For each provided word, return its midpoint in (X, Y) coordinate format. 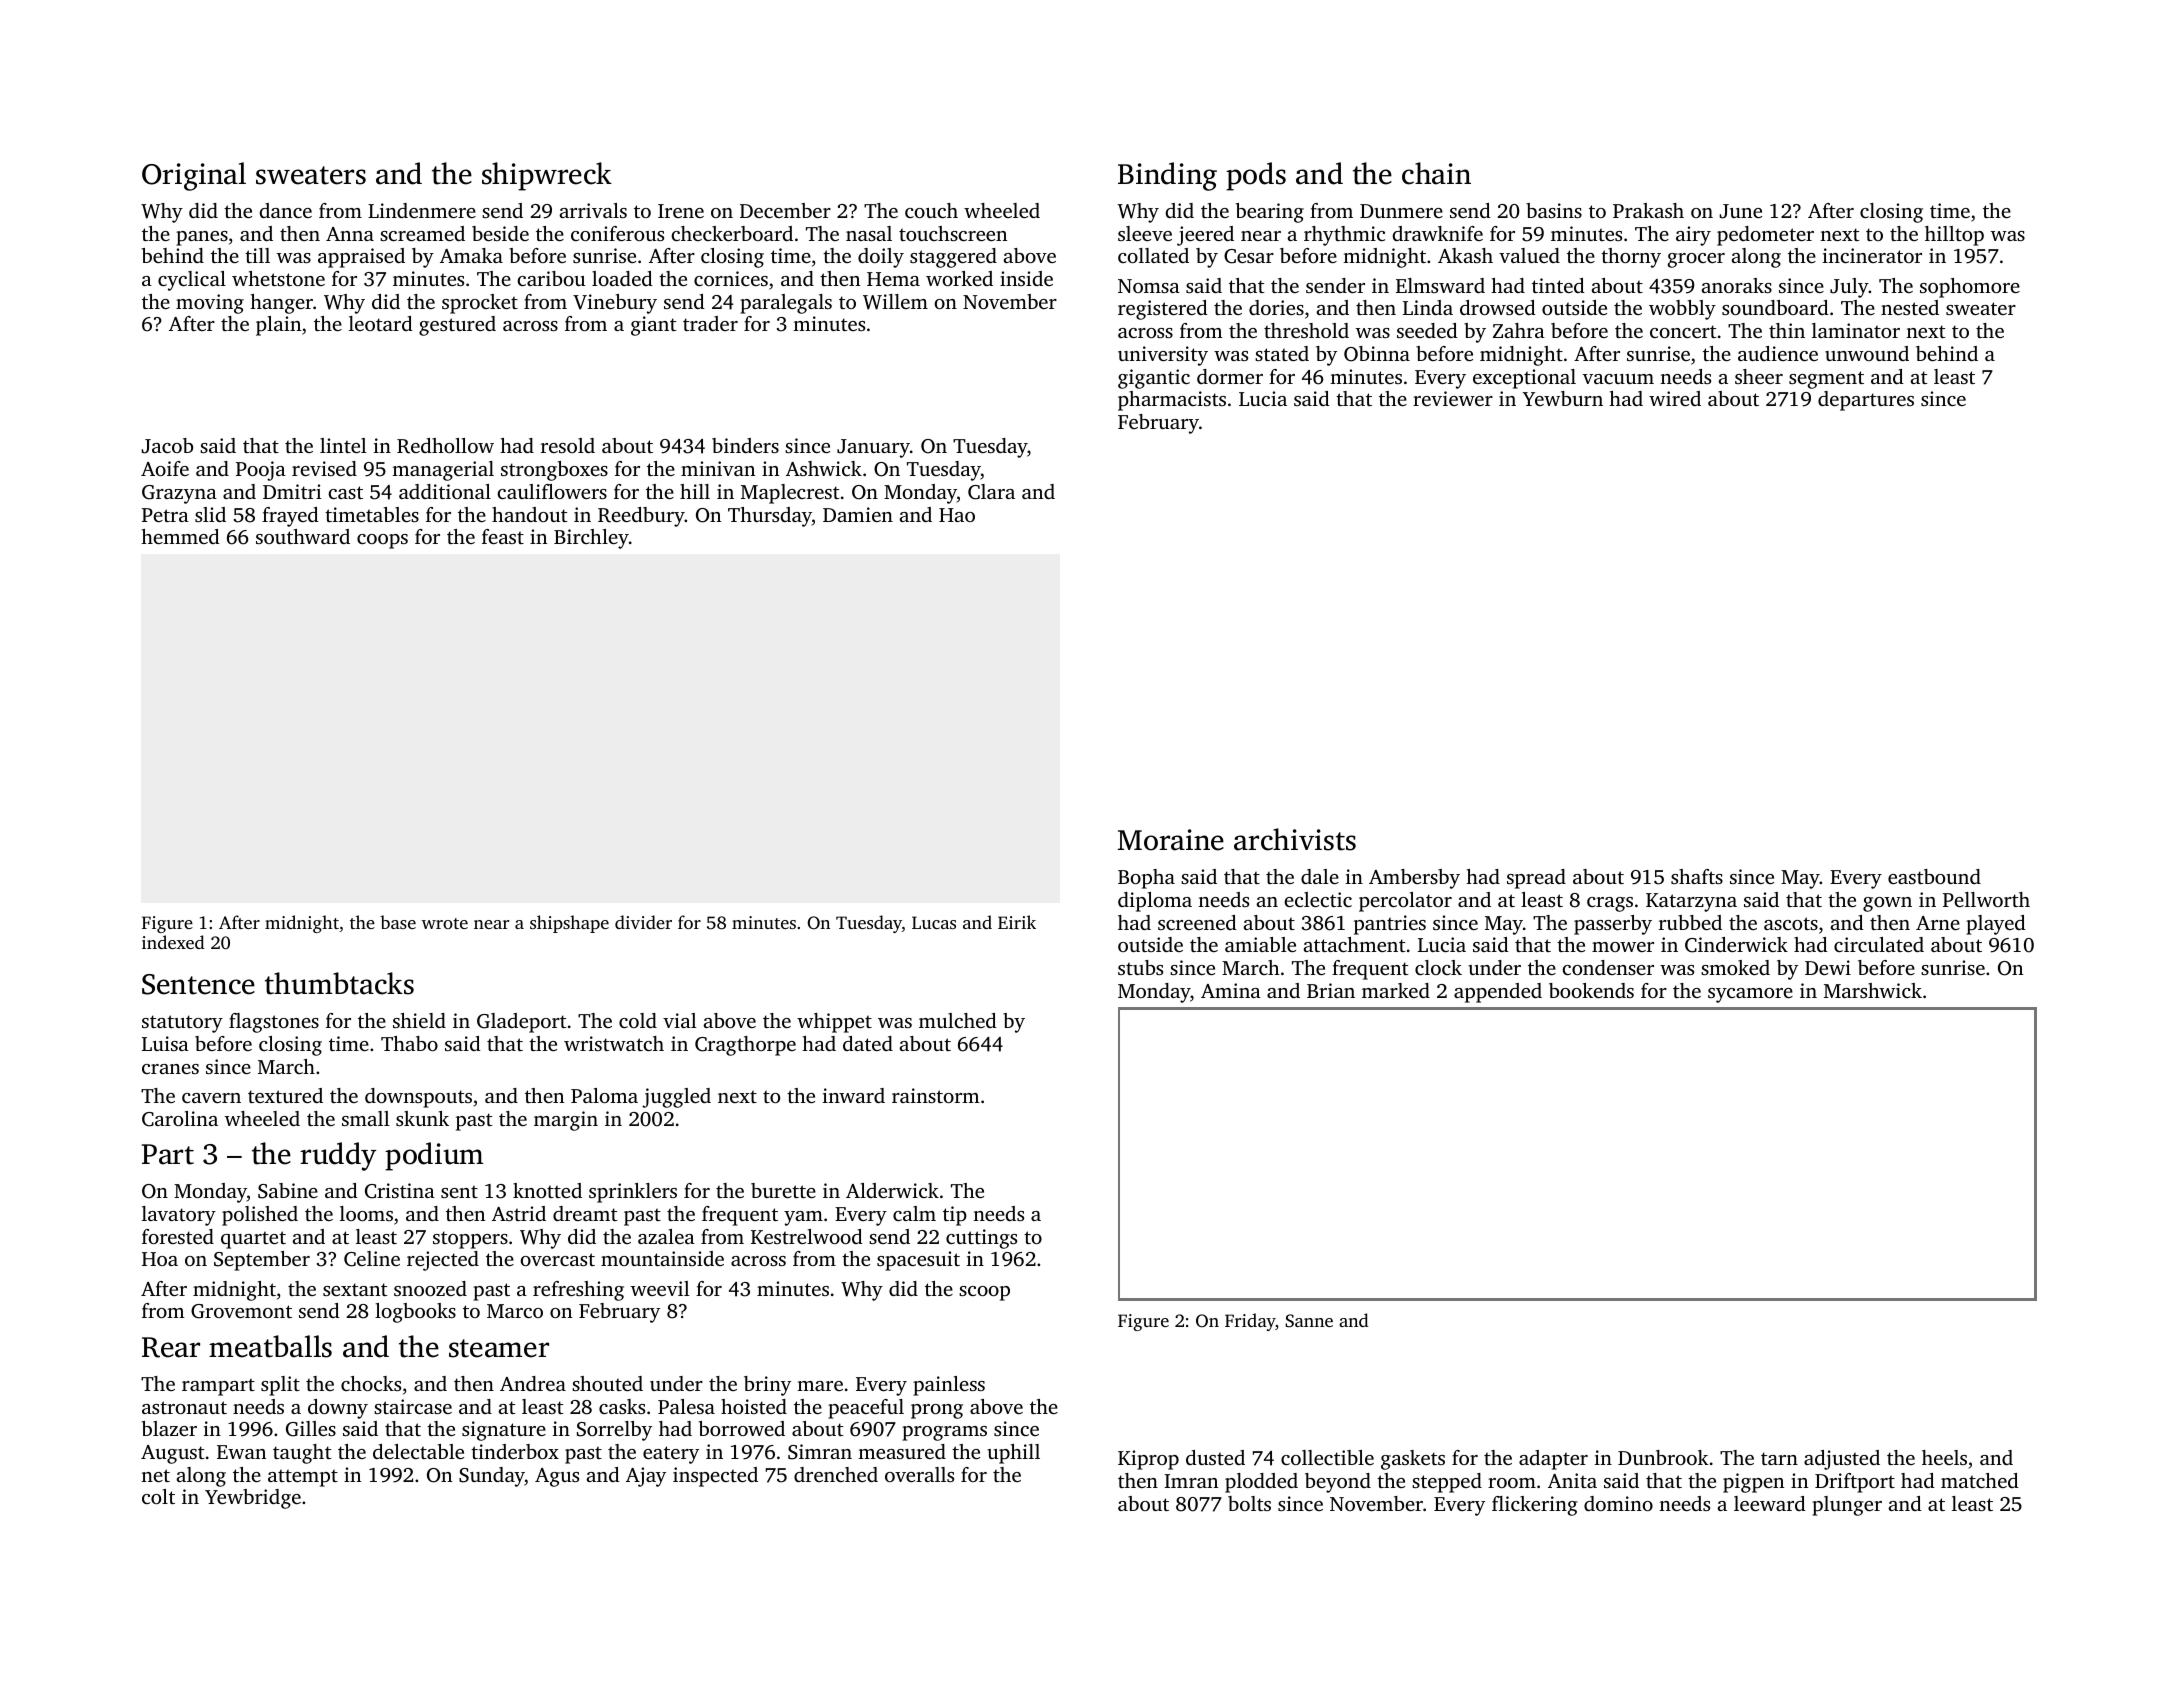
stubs (1140, 967)
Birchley (591, 539)
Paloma (604, 1095)
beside (500, 233)
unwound (1867, 353)
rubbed (1690, 922)
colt (158, 1496)
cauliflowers (552, 491)
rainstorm (936, 1095)
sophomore (1970, 288)
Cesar (1249, 256)
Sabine (288, 1191)
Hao (957, 515)
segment (1826, 380)
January (873, 448)
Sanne (1309, 1321)
